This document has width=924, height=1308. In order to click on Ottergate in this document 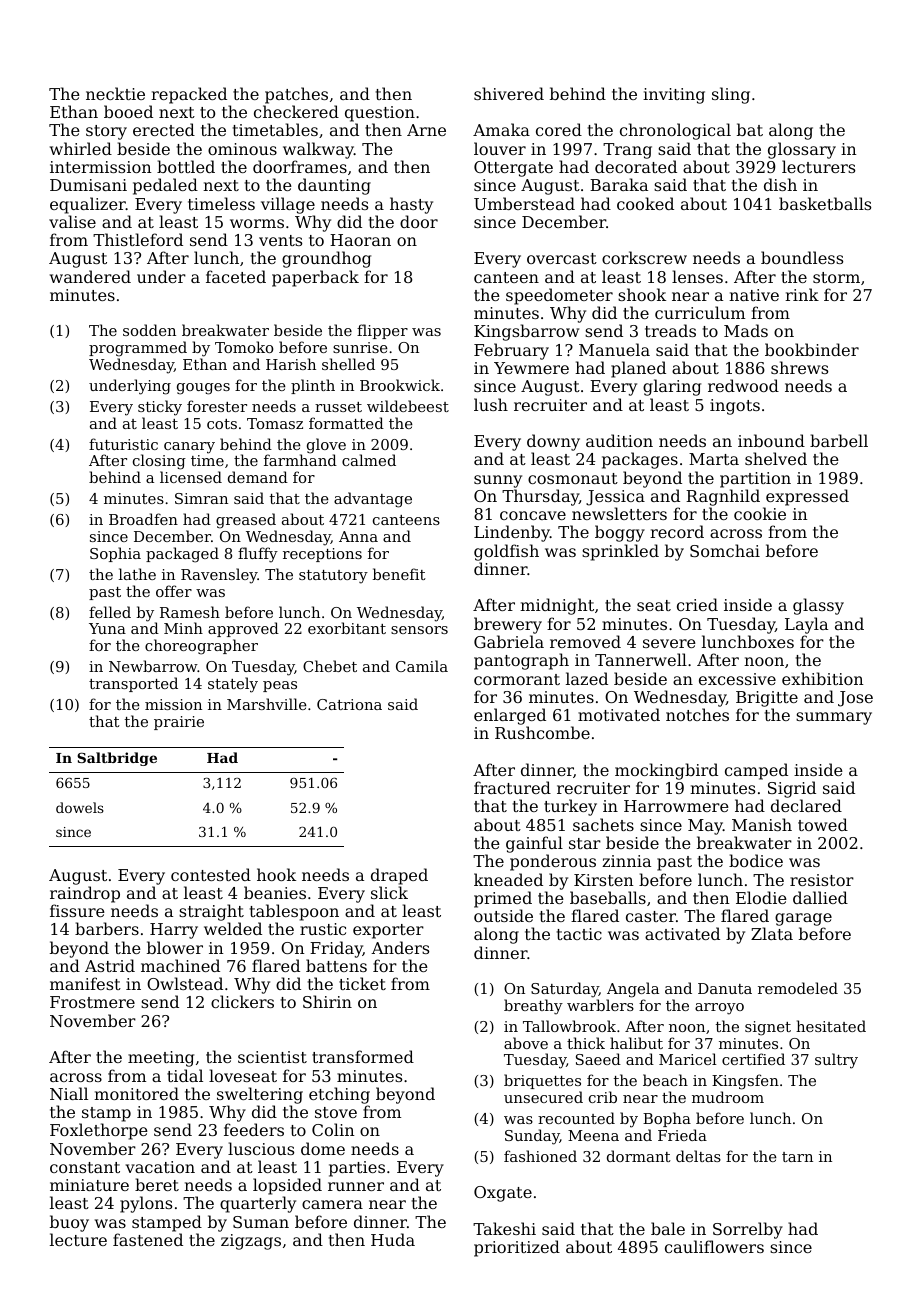, I will do `click(513, 169)`.
